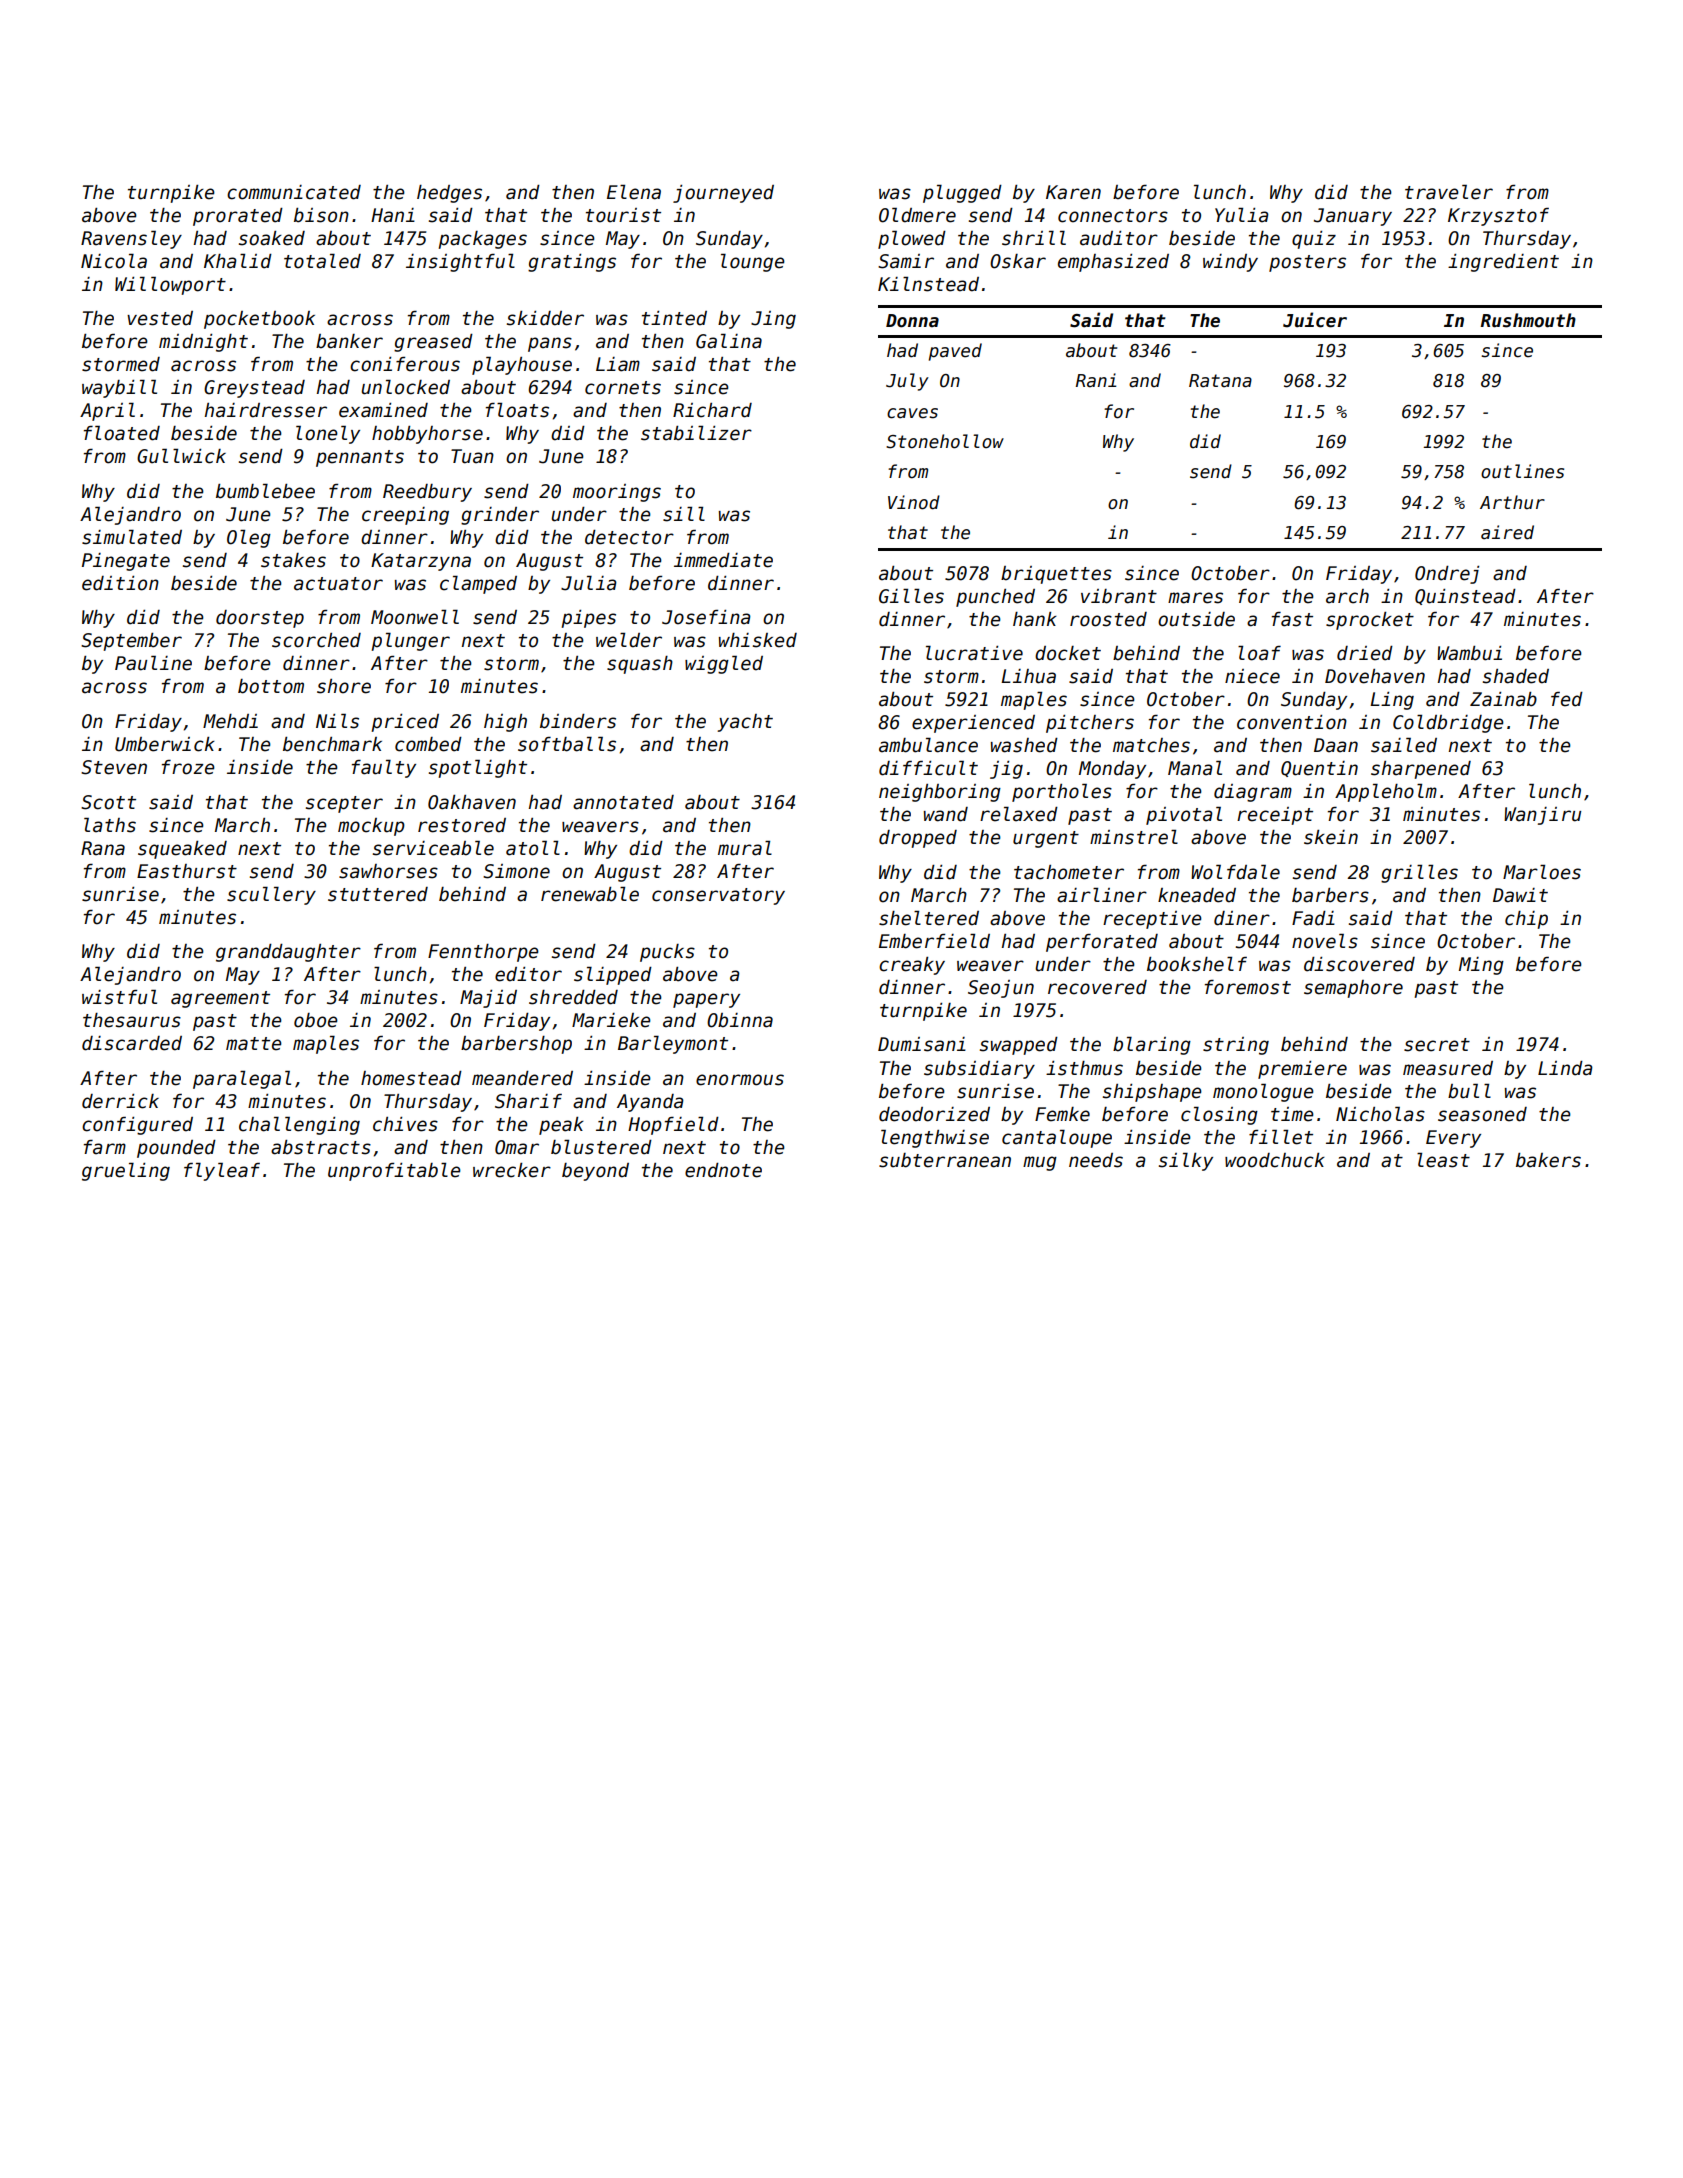 This image has height=2178, width=1683. I want to click on conservatory, so click(718, 896).
